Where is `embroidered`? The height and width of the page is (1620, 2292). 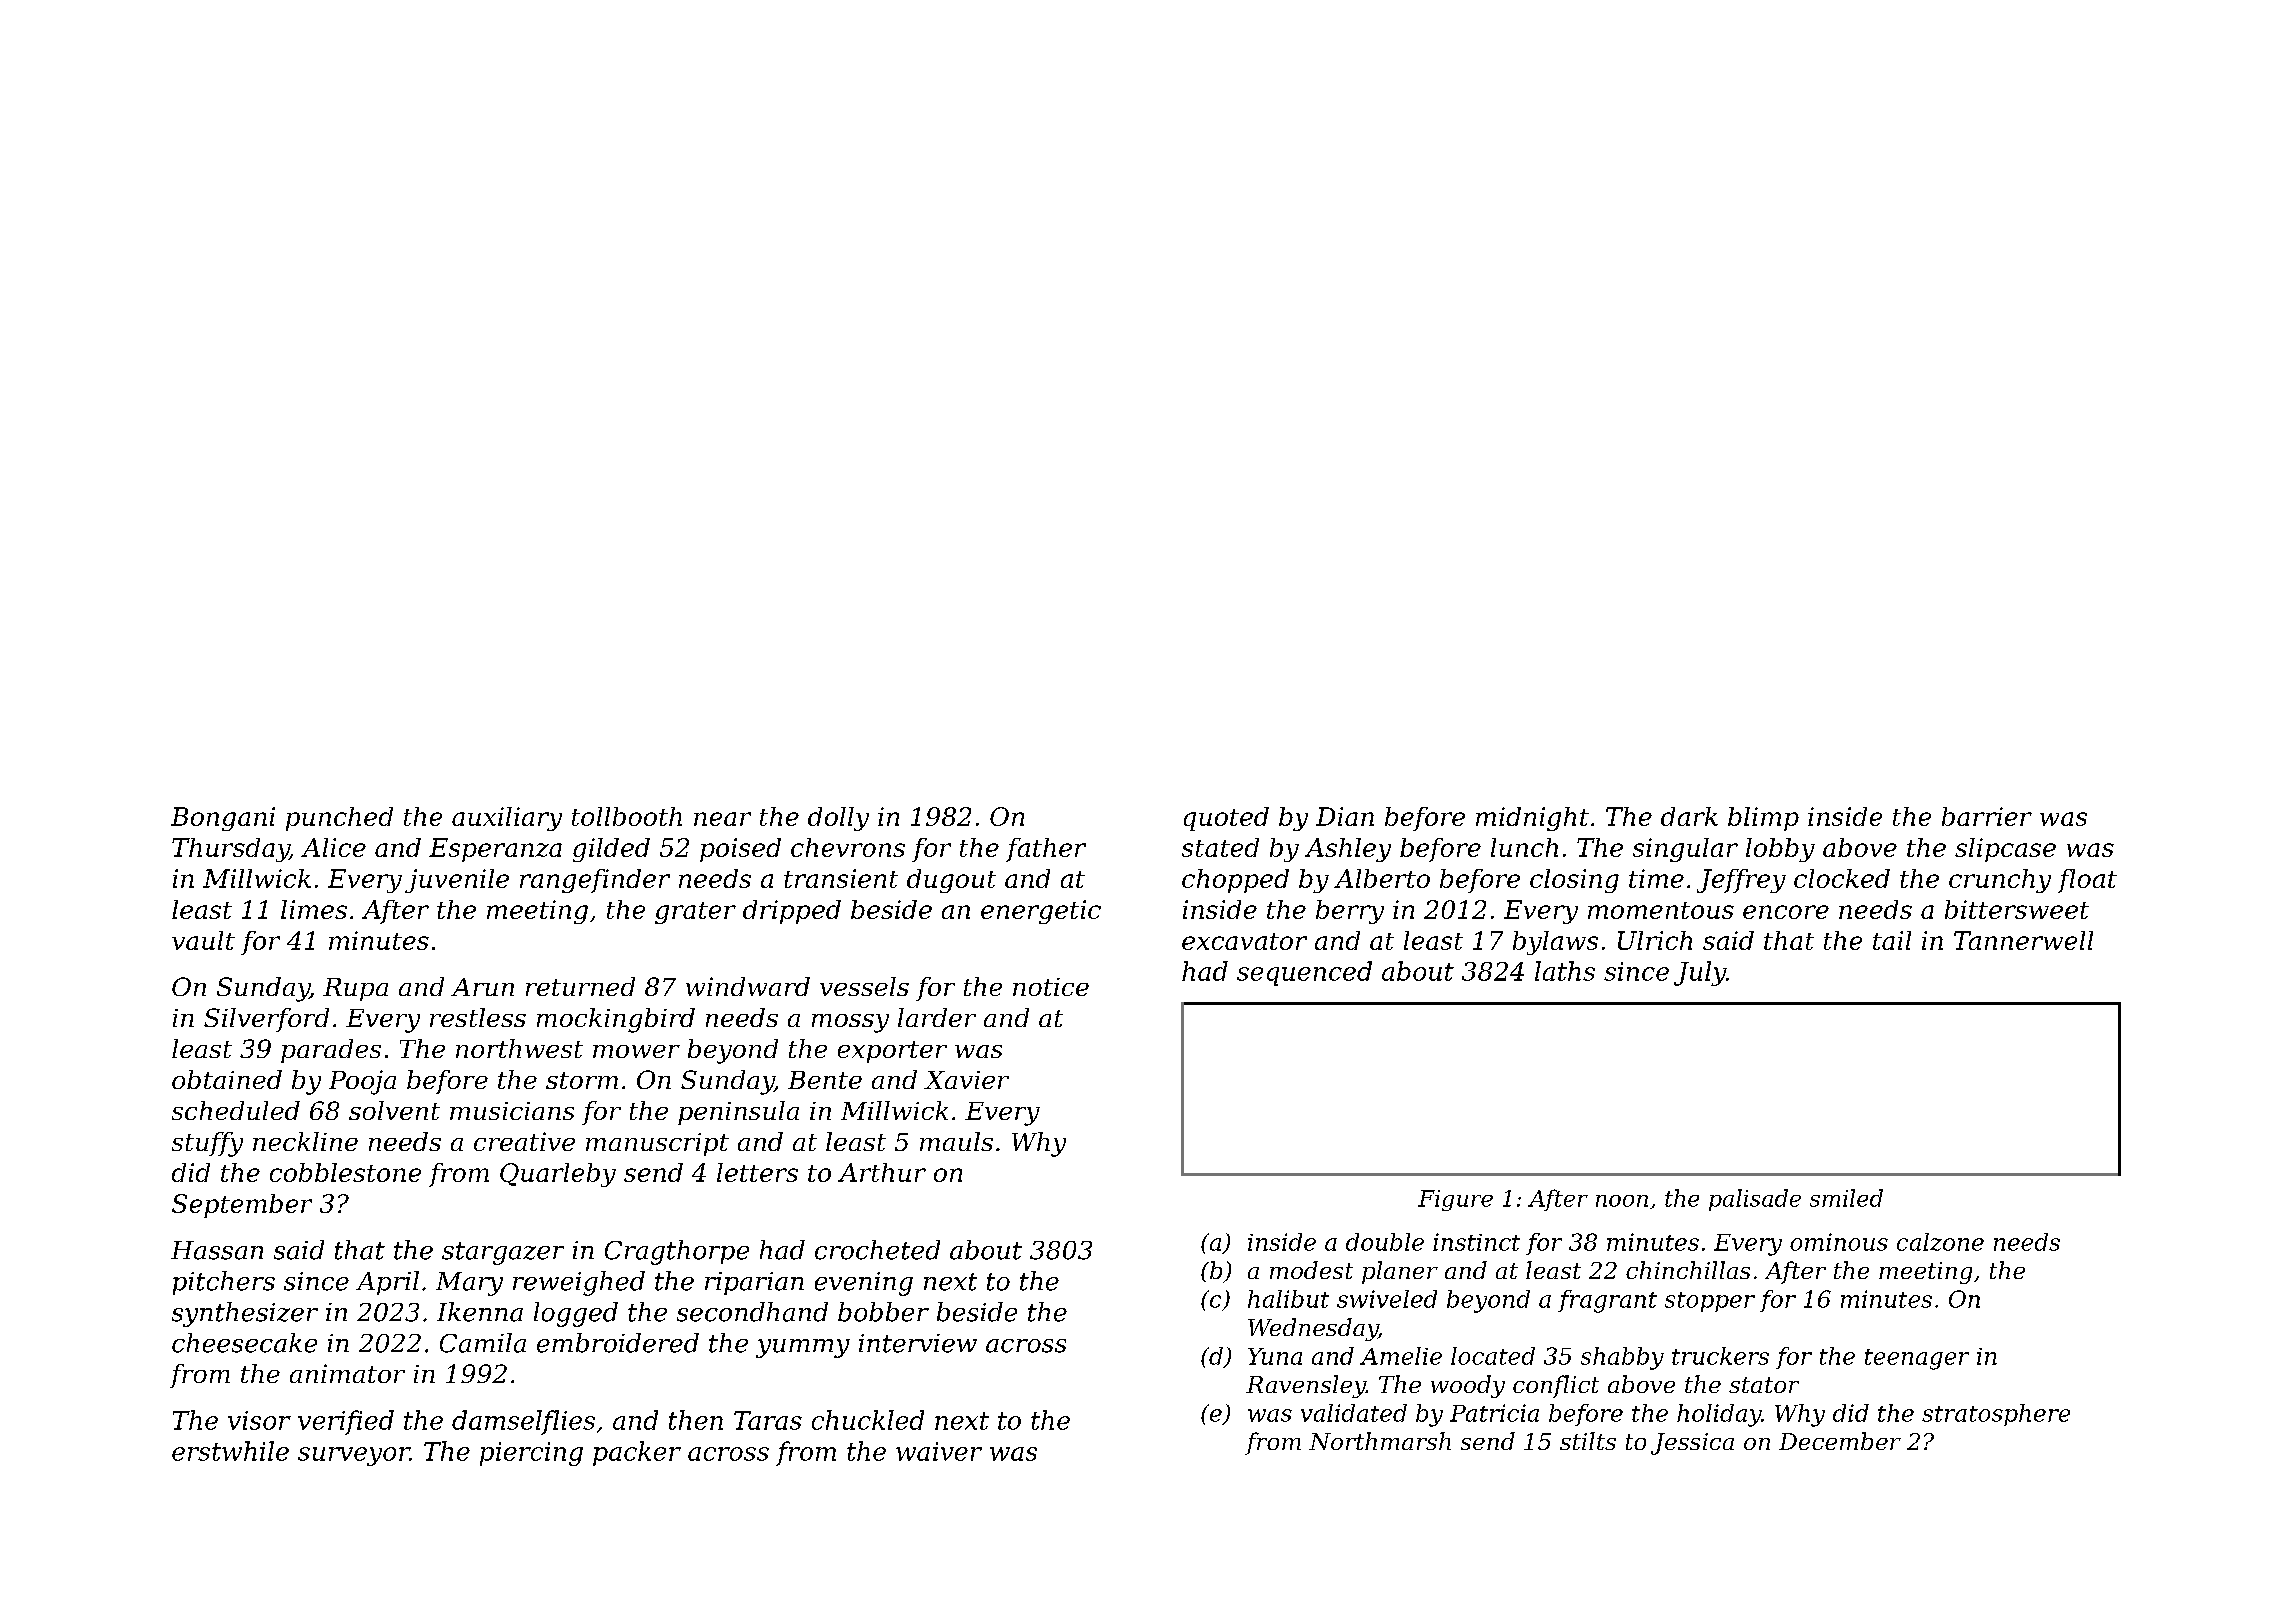 embroidered is located at coordinates (618, 1343).
